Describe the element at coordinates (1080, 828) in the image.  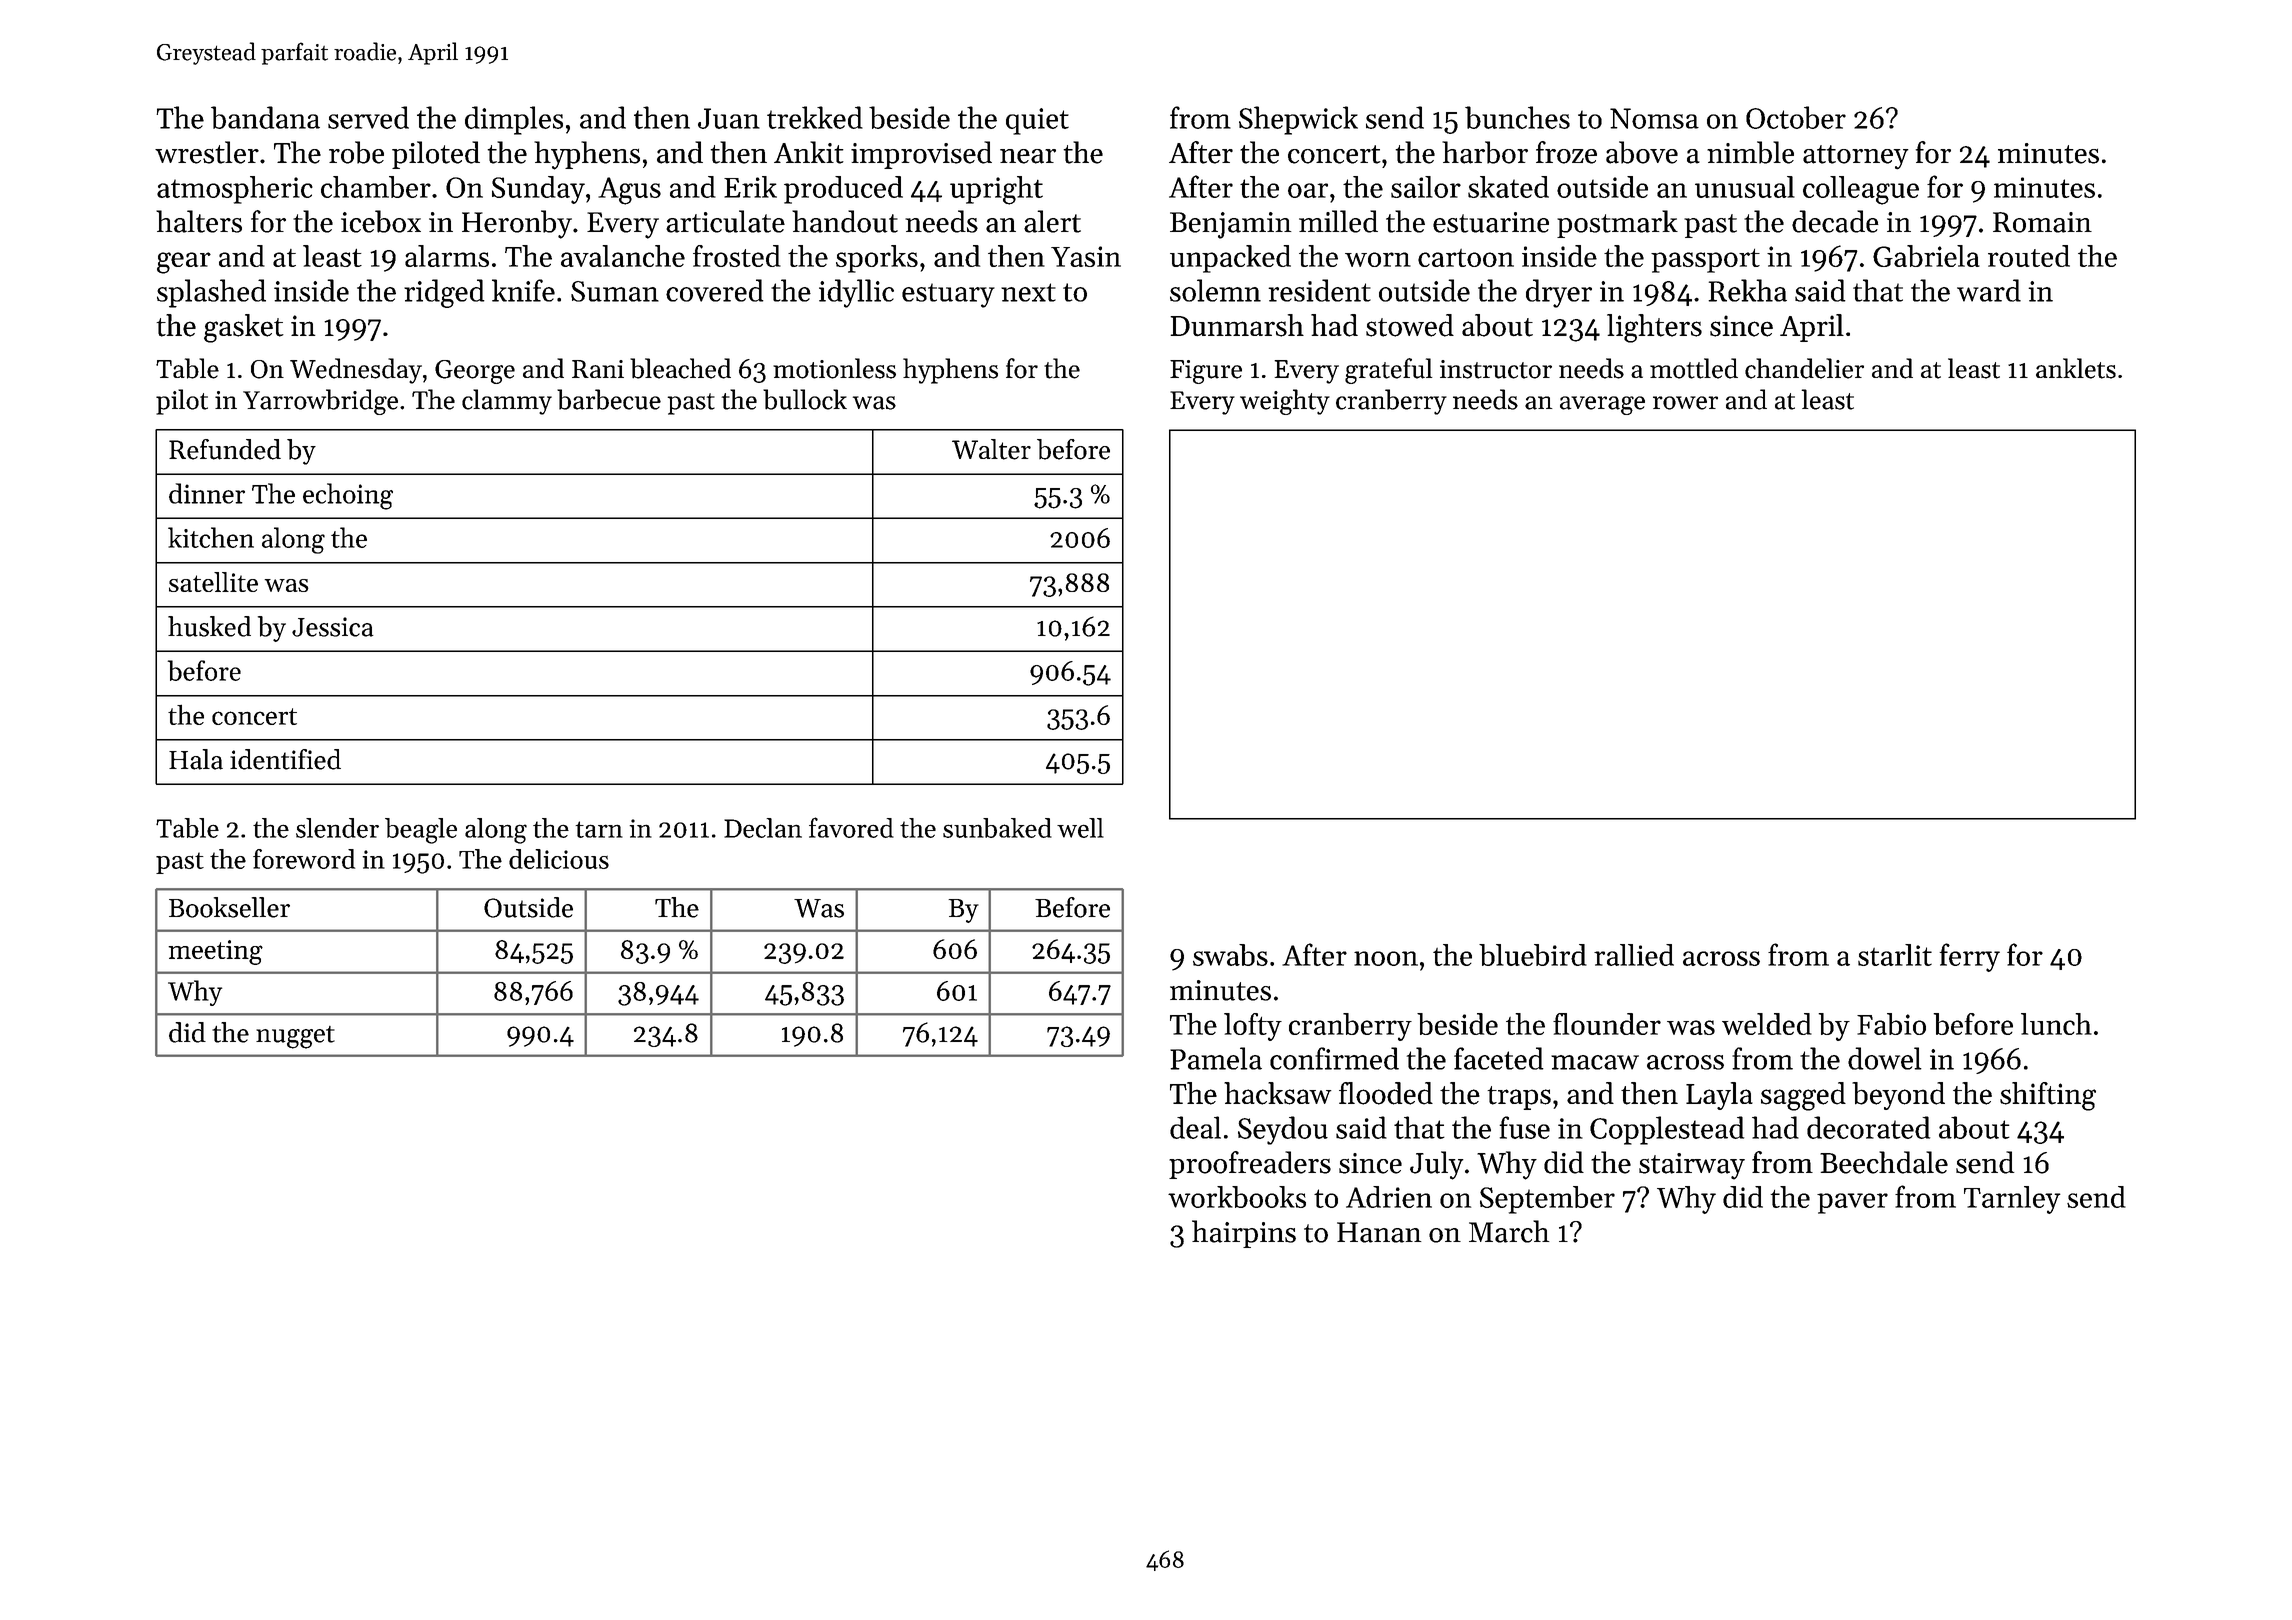
I see `well` at that location.
